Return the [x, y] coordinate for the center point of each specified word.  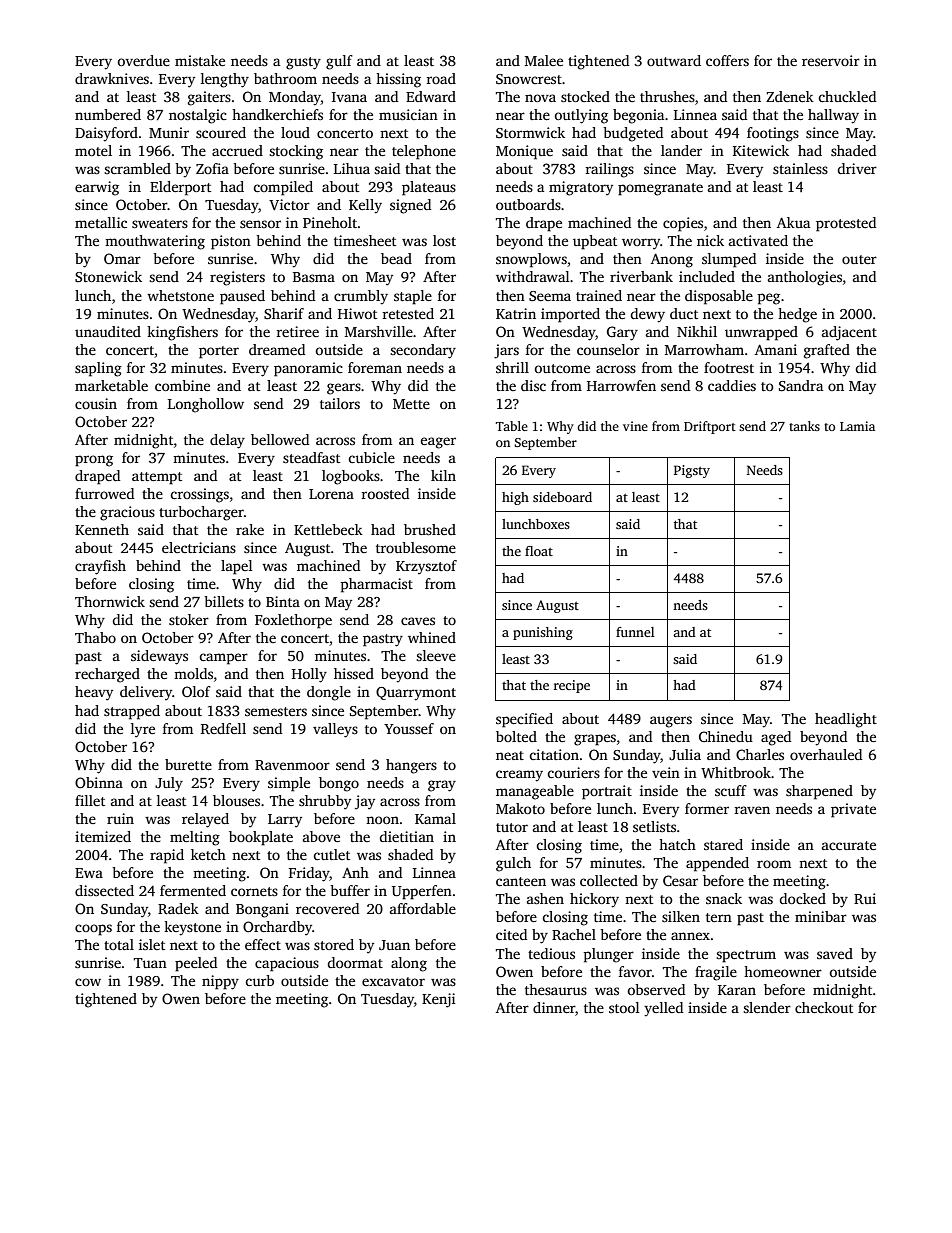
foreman [375, 367]
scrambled [137, 168]
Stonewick [108, 276]
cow [88, 982]
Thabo [95, 637]
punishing [543, 633]
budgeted [633, 134]
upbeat [595, 242]
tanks [804, 426]
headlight [846, 720]
